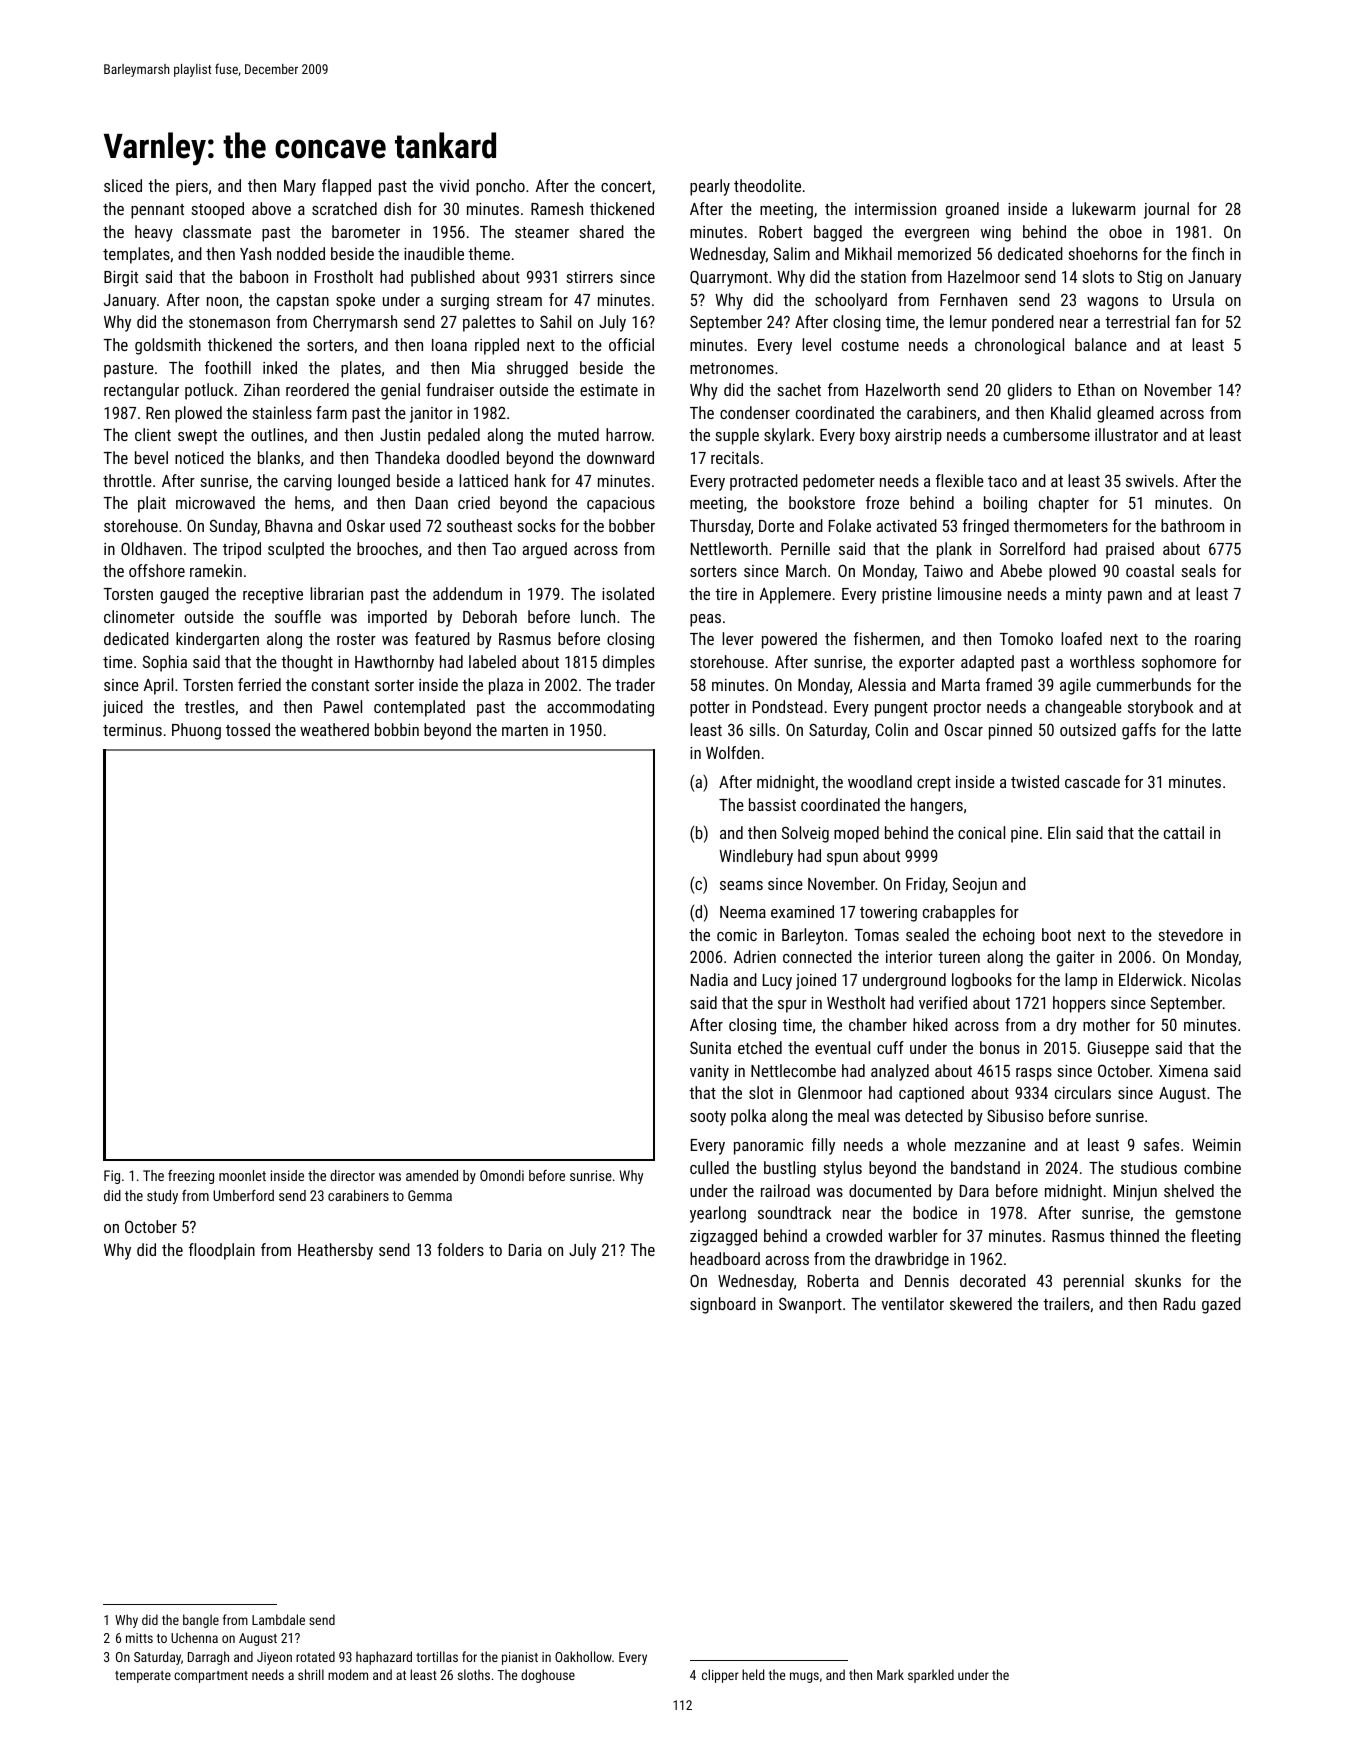 The width and height of the screenshot is (1345, 1740). I want to click on sliced, so click(123, 185).
